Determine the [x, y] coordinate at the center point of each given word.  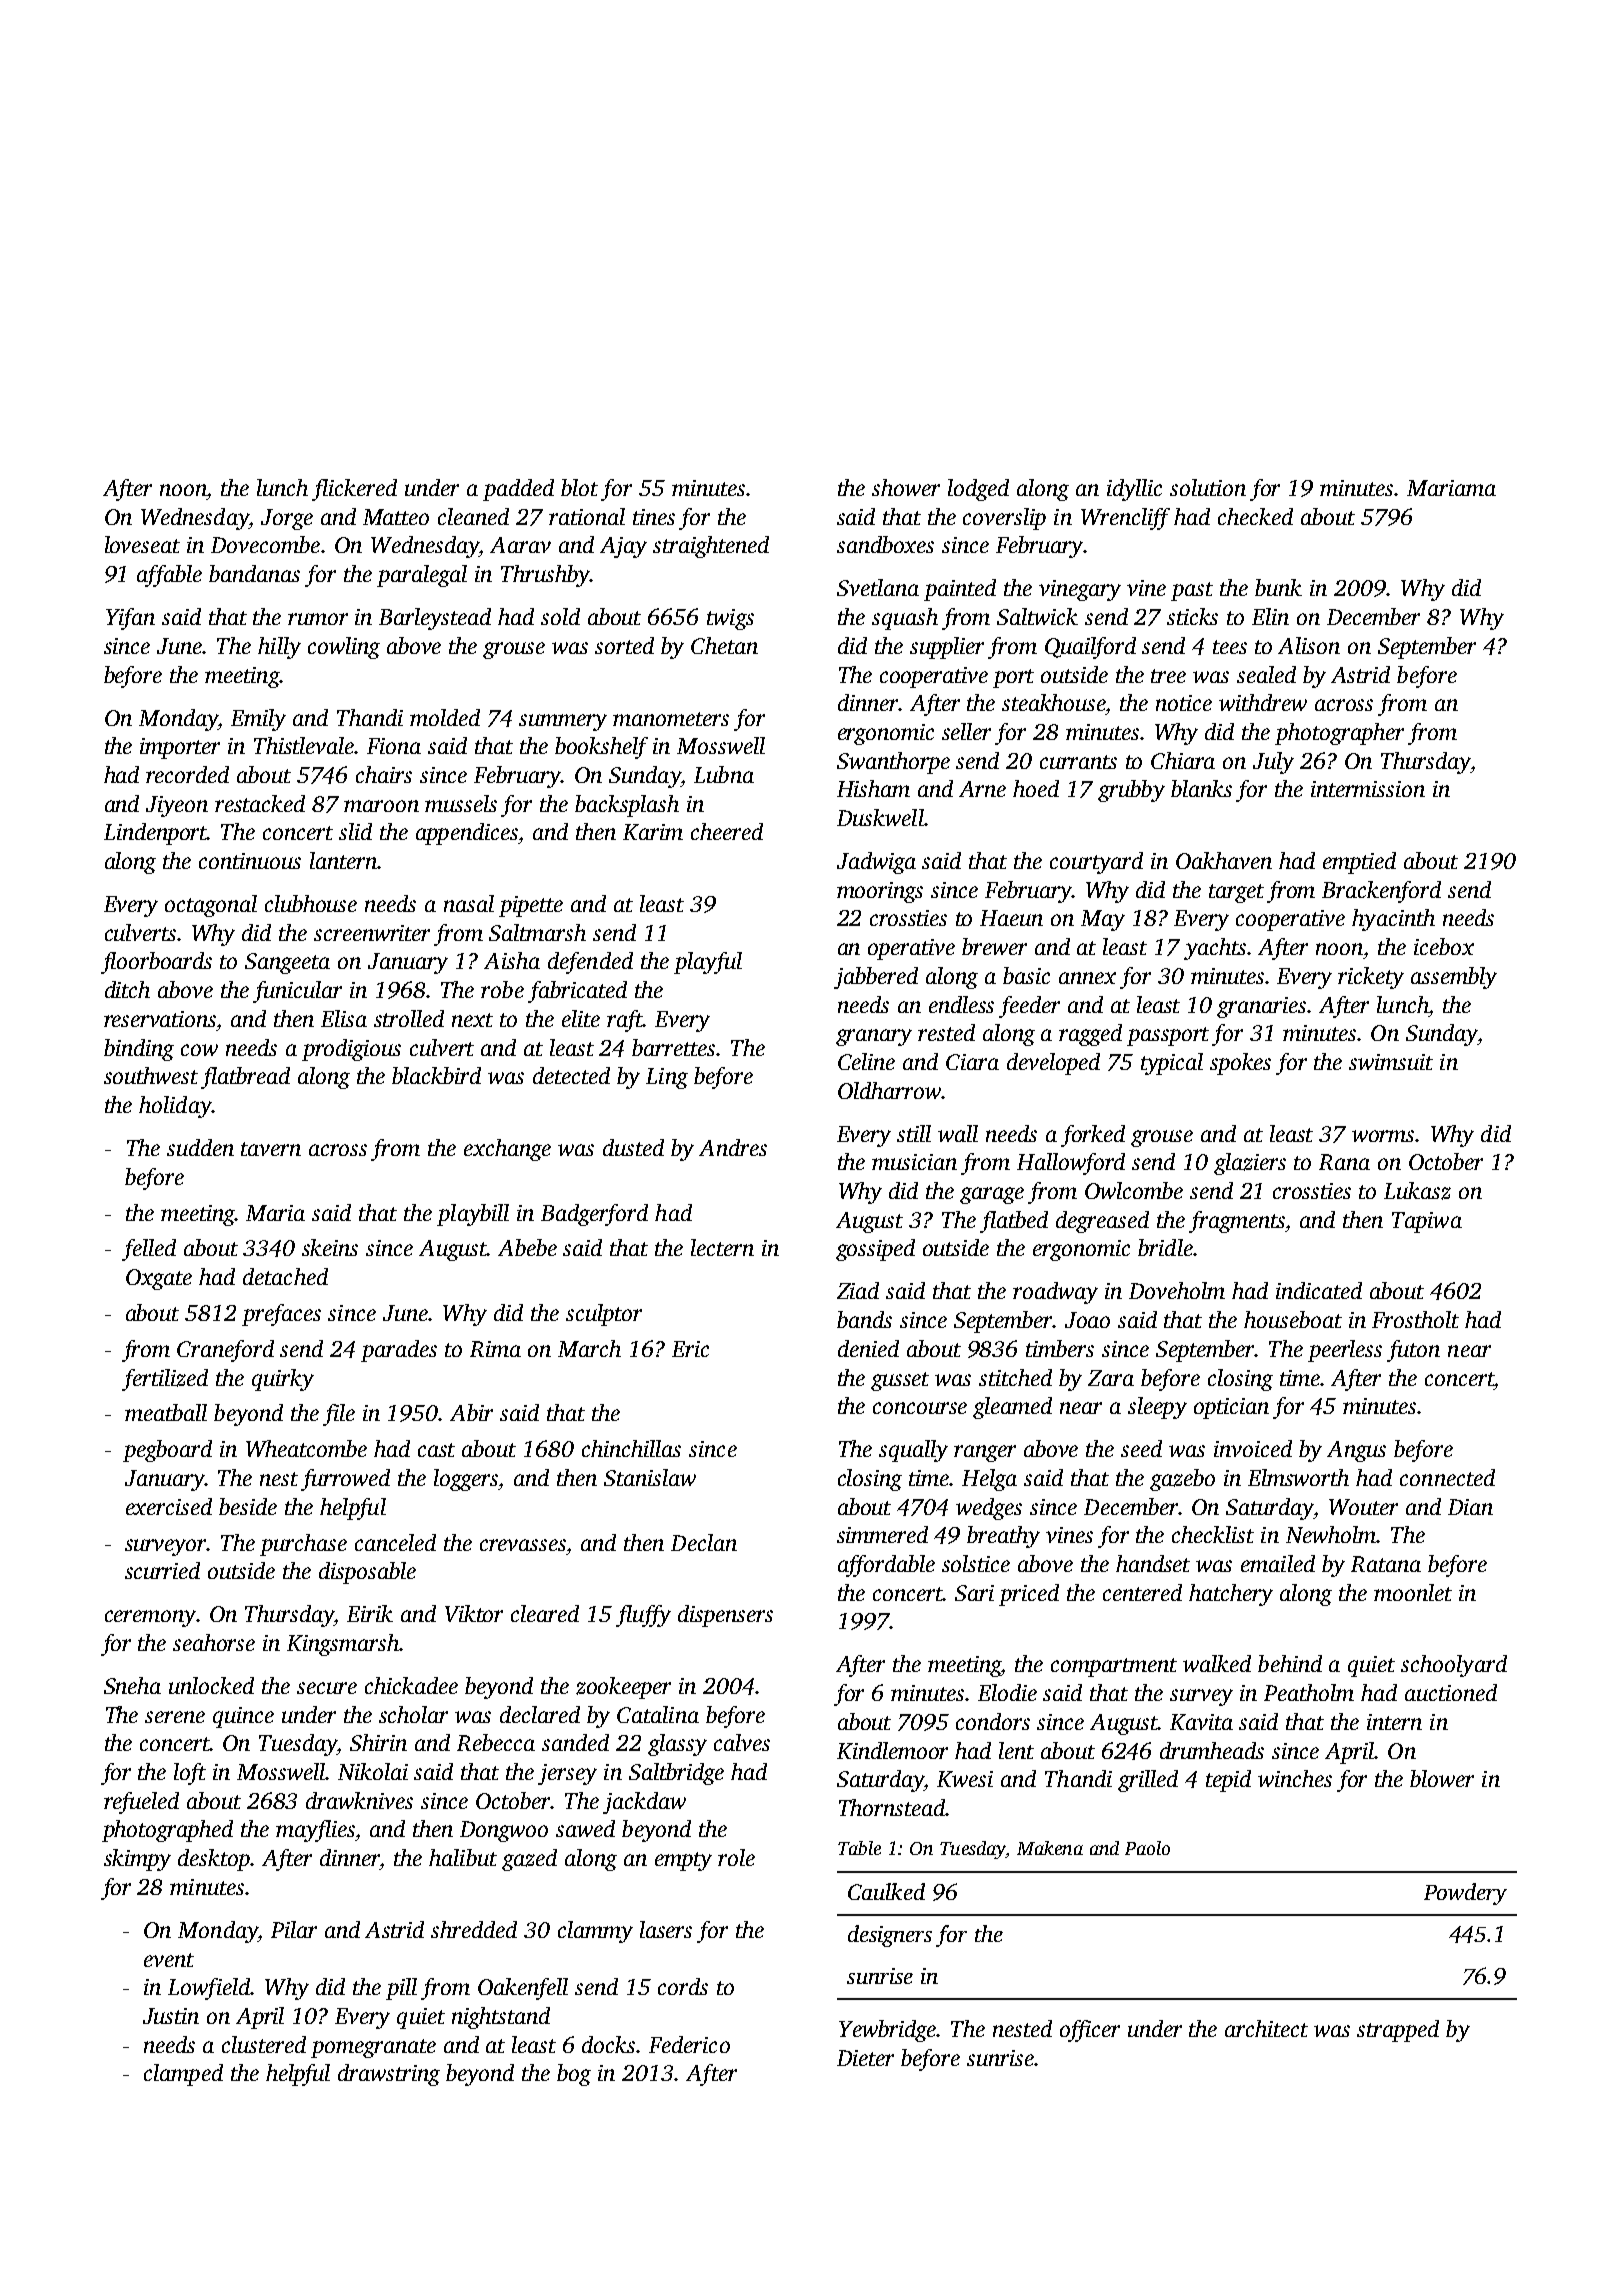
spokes [1240, 1064]
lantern [343, 860]
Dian [1470, 1507]
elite [581, 1018]
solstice [976, 1563]
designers [890, 1936]
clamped [183, 2075]
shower [906, 487]
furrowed [345, 1480]
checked [1255, 516]
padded [518, 490]
